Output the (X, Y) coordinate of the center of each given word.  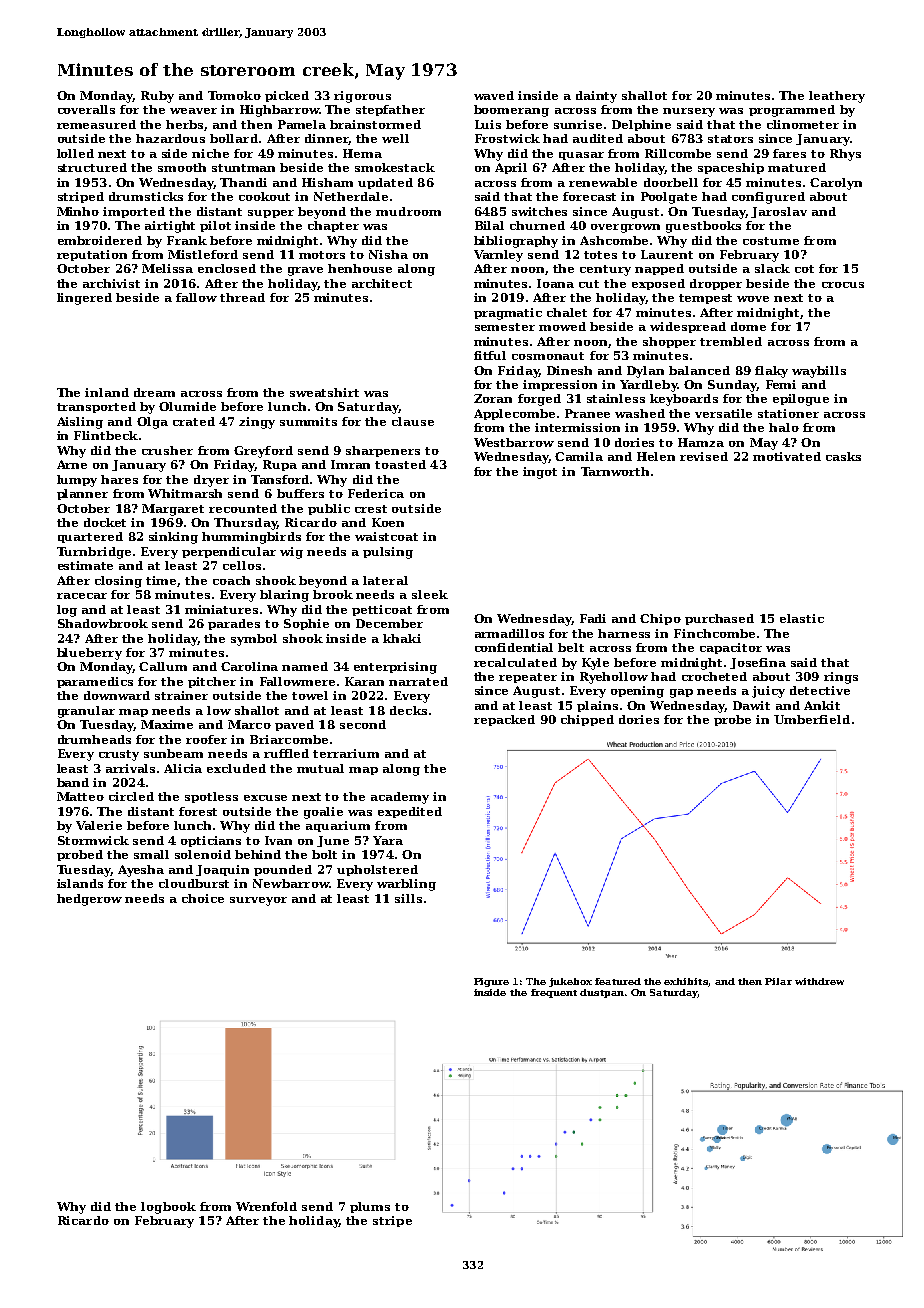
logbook (168, 1208)
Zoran (493, 398)
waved (494, 95)
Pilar (778, 981)
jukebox (570, 982)
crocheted (714, 676)
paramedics (95, 682)
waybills (819, 372)
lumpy (77, 481)
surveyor (258, 901)
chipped (587, 720)
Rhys (845, 155)
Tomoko (234, 95)
